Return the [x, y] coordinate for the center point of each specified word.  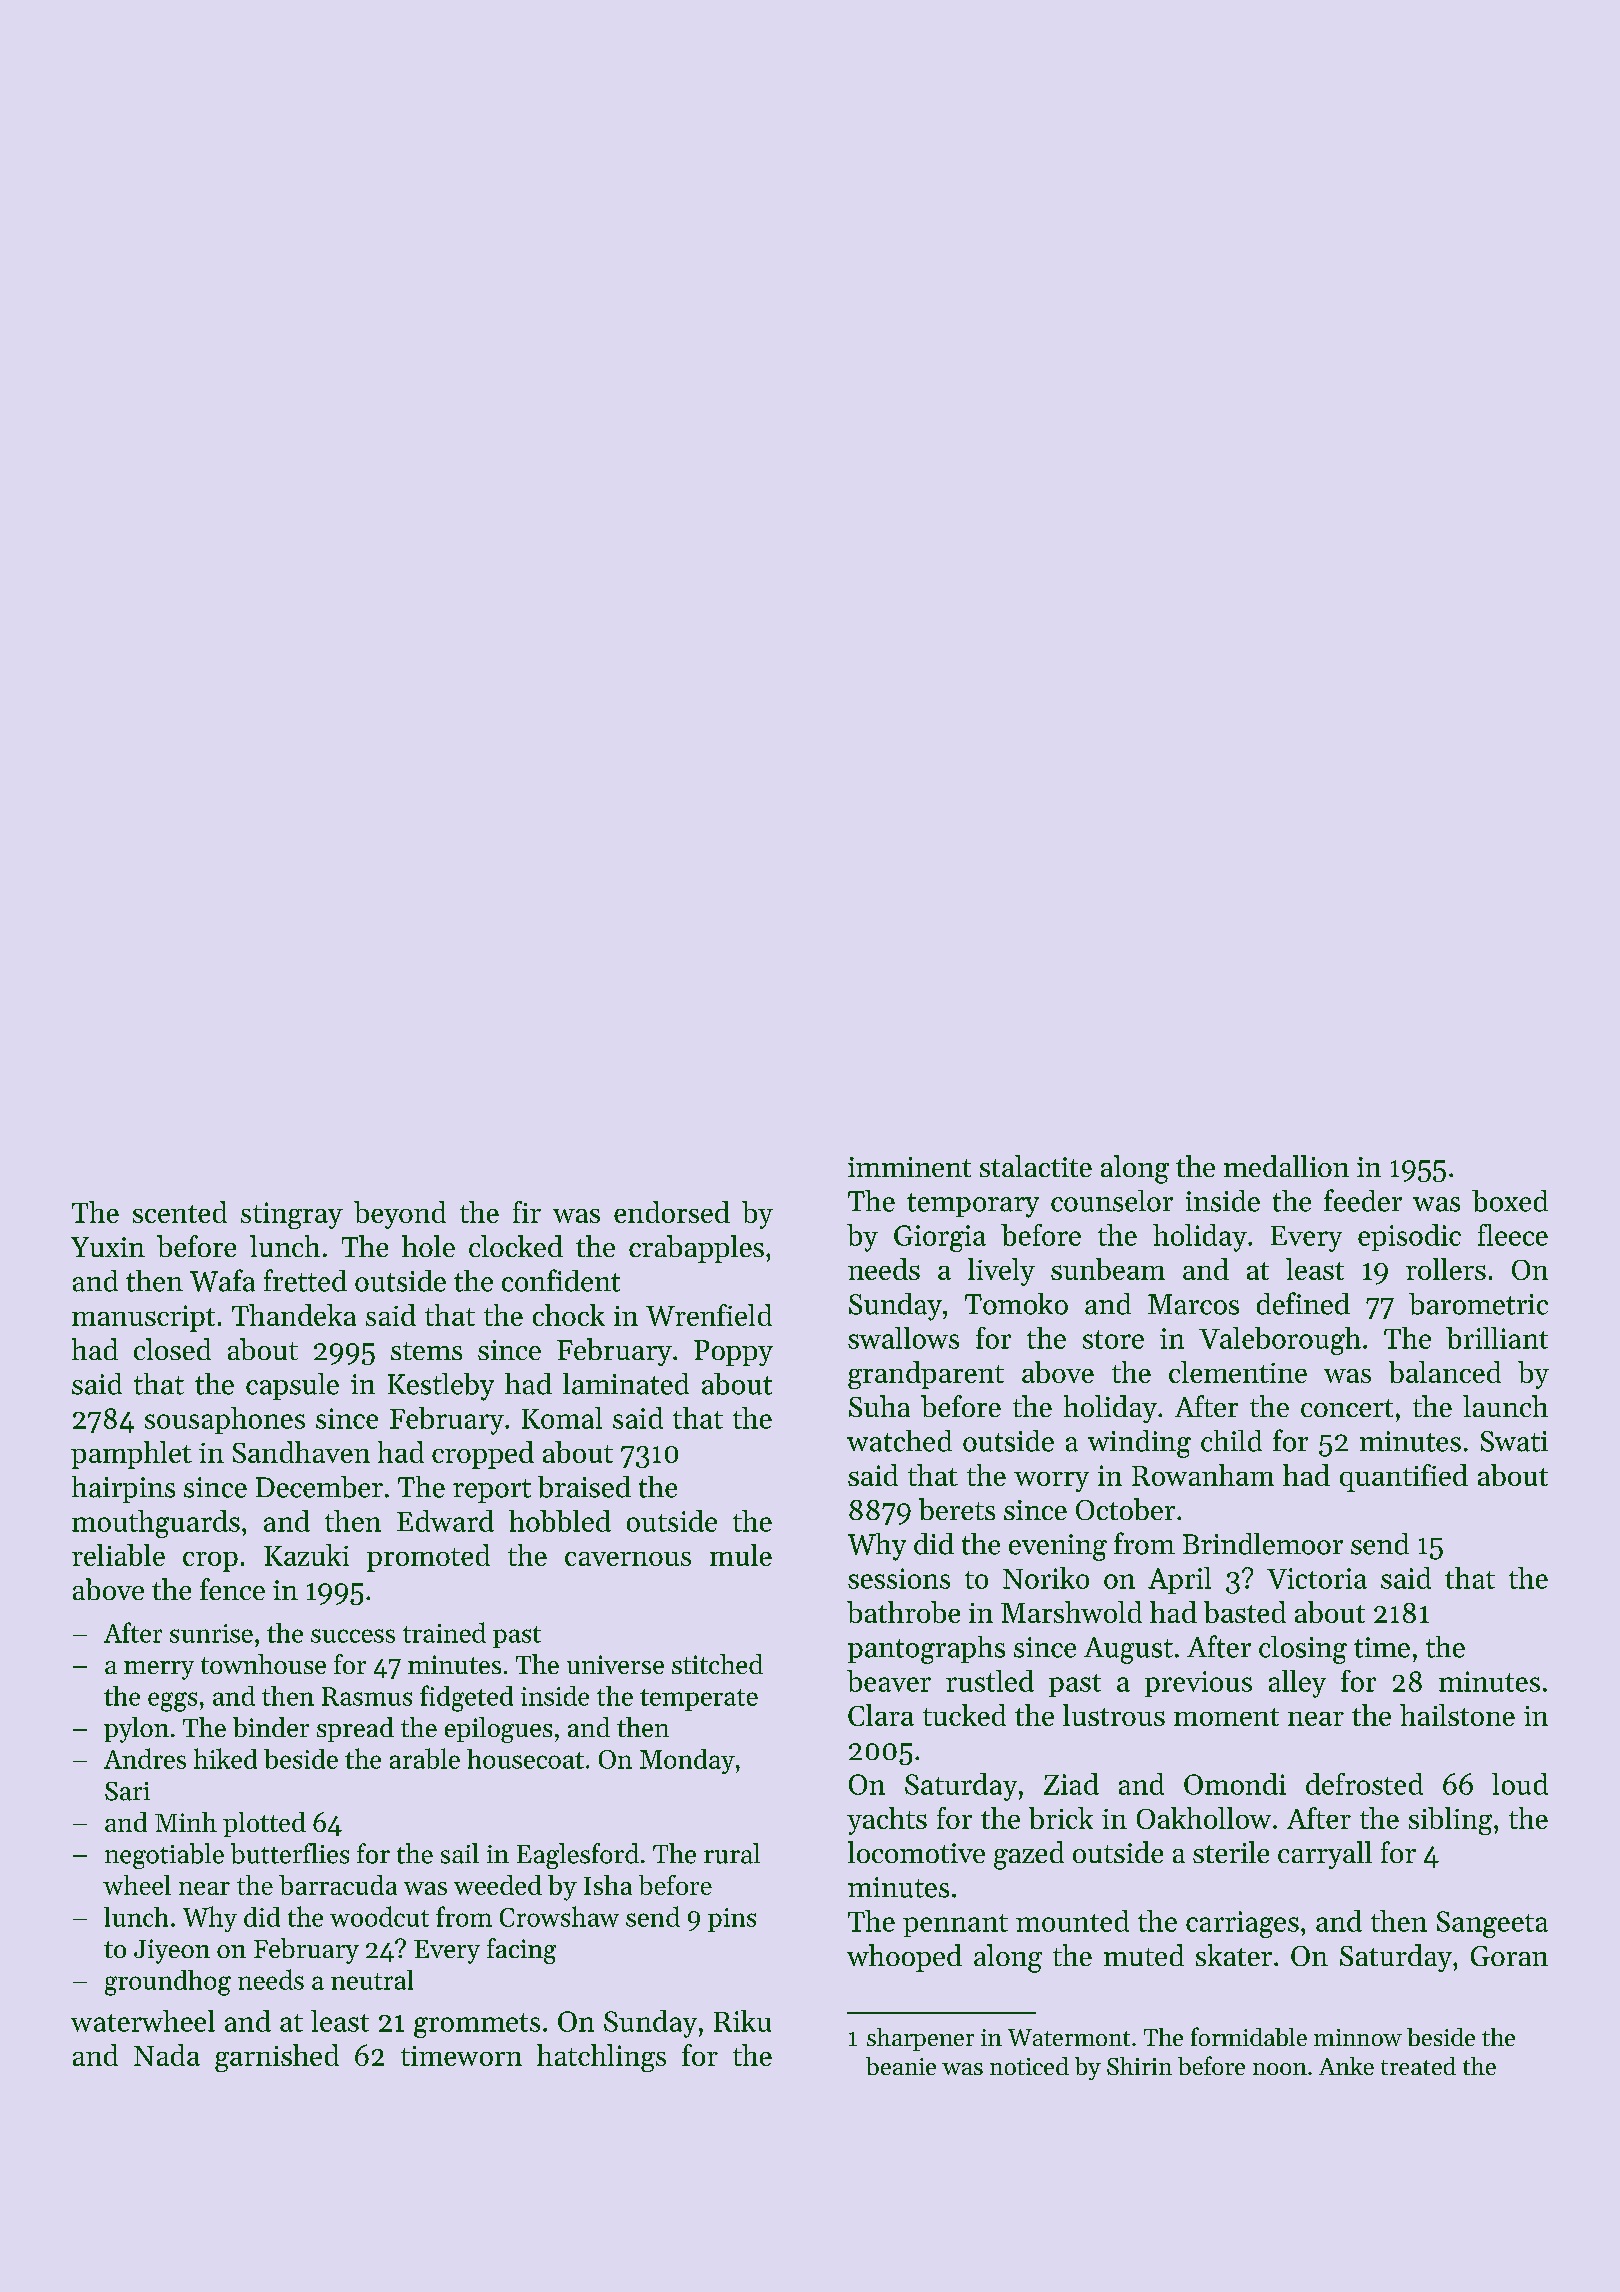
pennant [955, 1925]
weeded [498, 1885]
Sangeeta [1492, 1924]
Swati [1514, 1441]
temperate [699, 1700]
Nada [167, 2055]
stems [426, 1351]
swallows [903, 1338]
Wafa [222, 1280]
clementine [1238, 1372]
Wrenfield [709, 1315]
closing [1303, 1650]
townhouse [263, 1664]
